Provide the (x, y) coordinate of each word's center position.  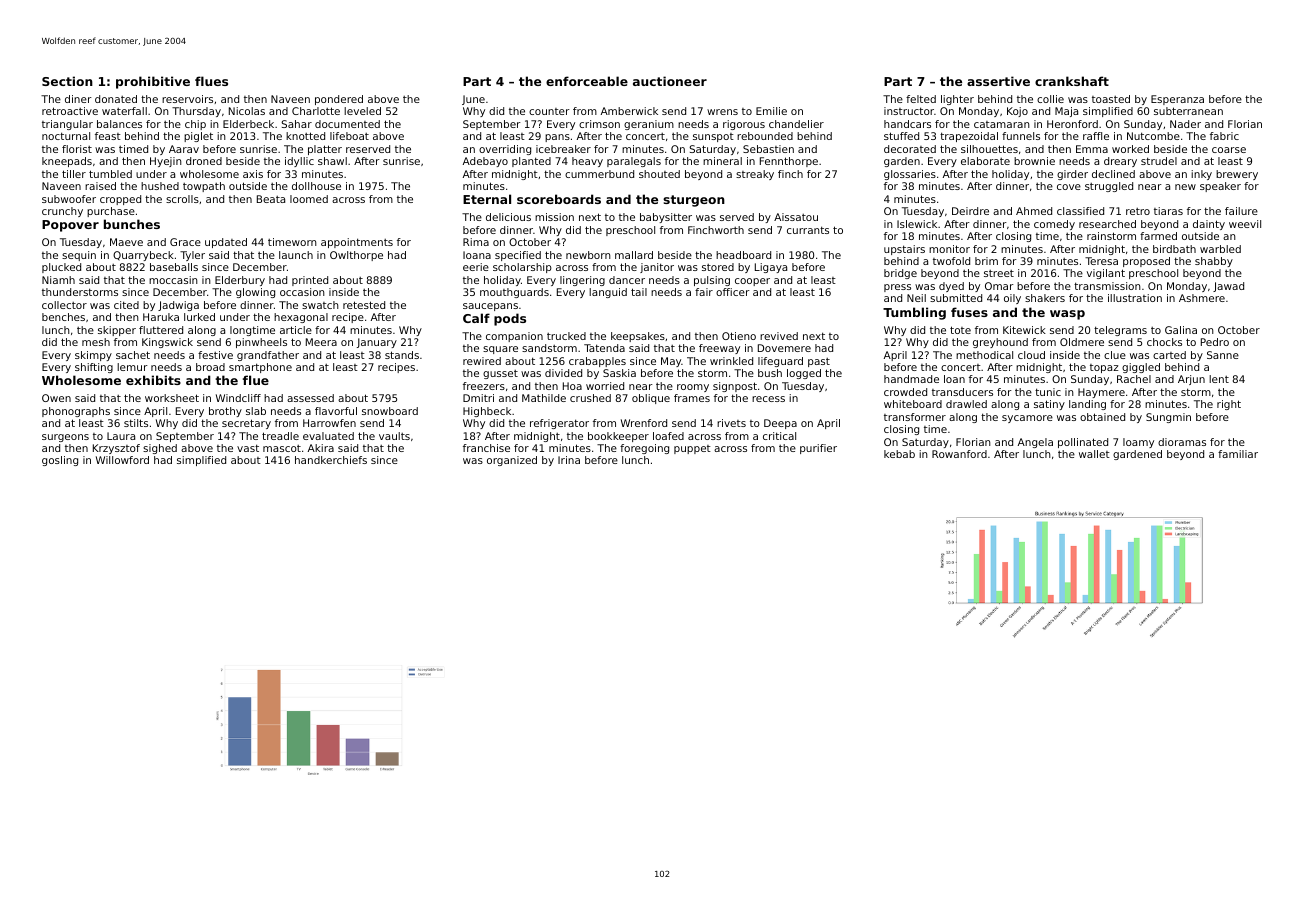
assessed (310, 398)
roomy (693, 388)
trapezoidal (969, 137)
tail (639, 292)
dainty (1209, 225)
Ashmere (1202, 298)
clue (1115, 355)
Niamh (58, 280)
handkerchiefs (331, 460)
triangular (67, 125)
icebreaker (563, 149)
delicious (508, 217)
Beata (271, 199)
